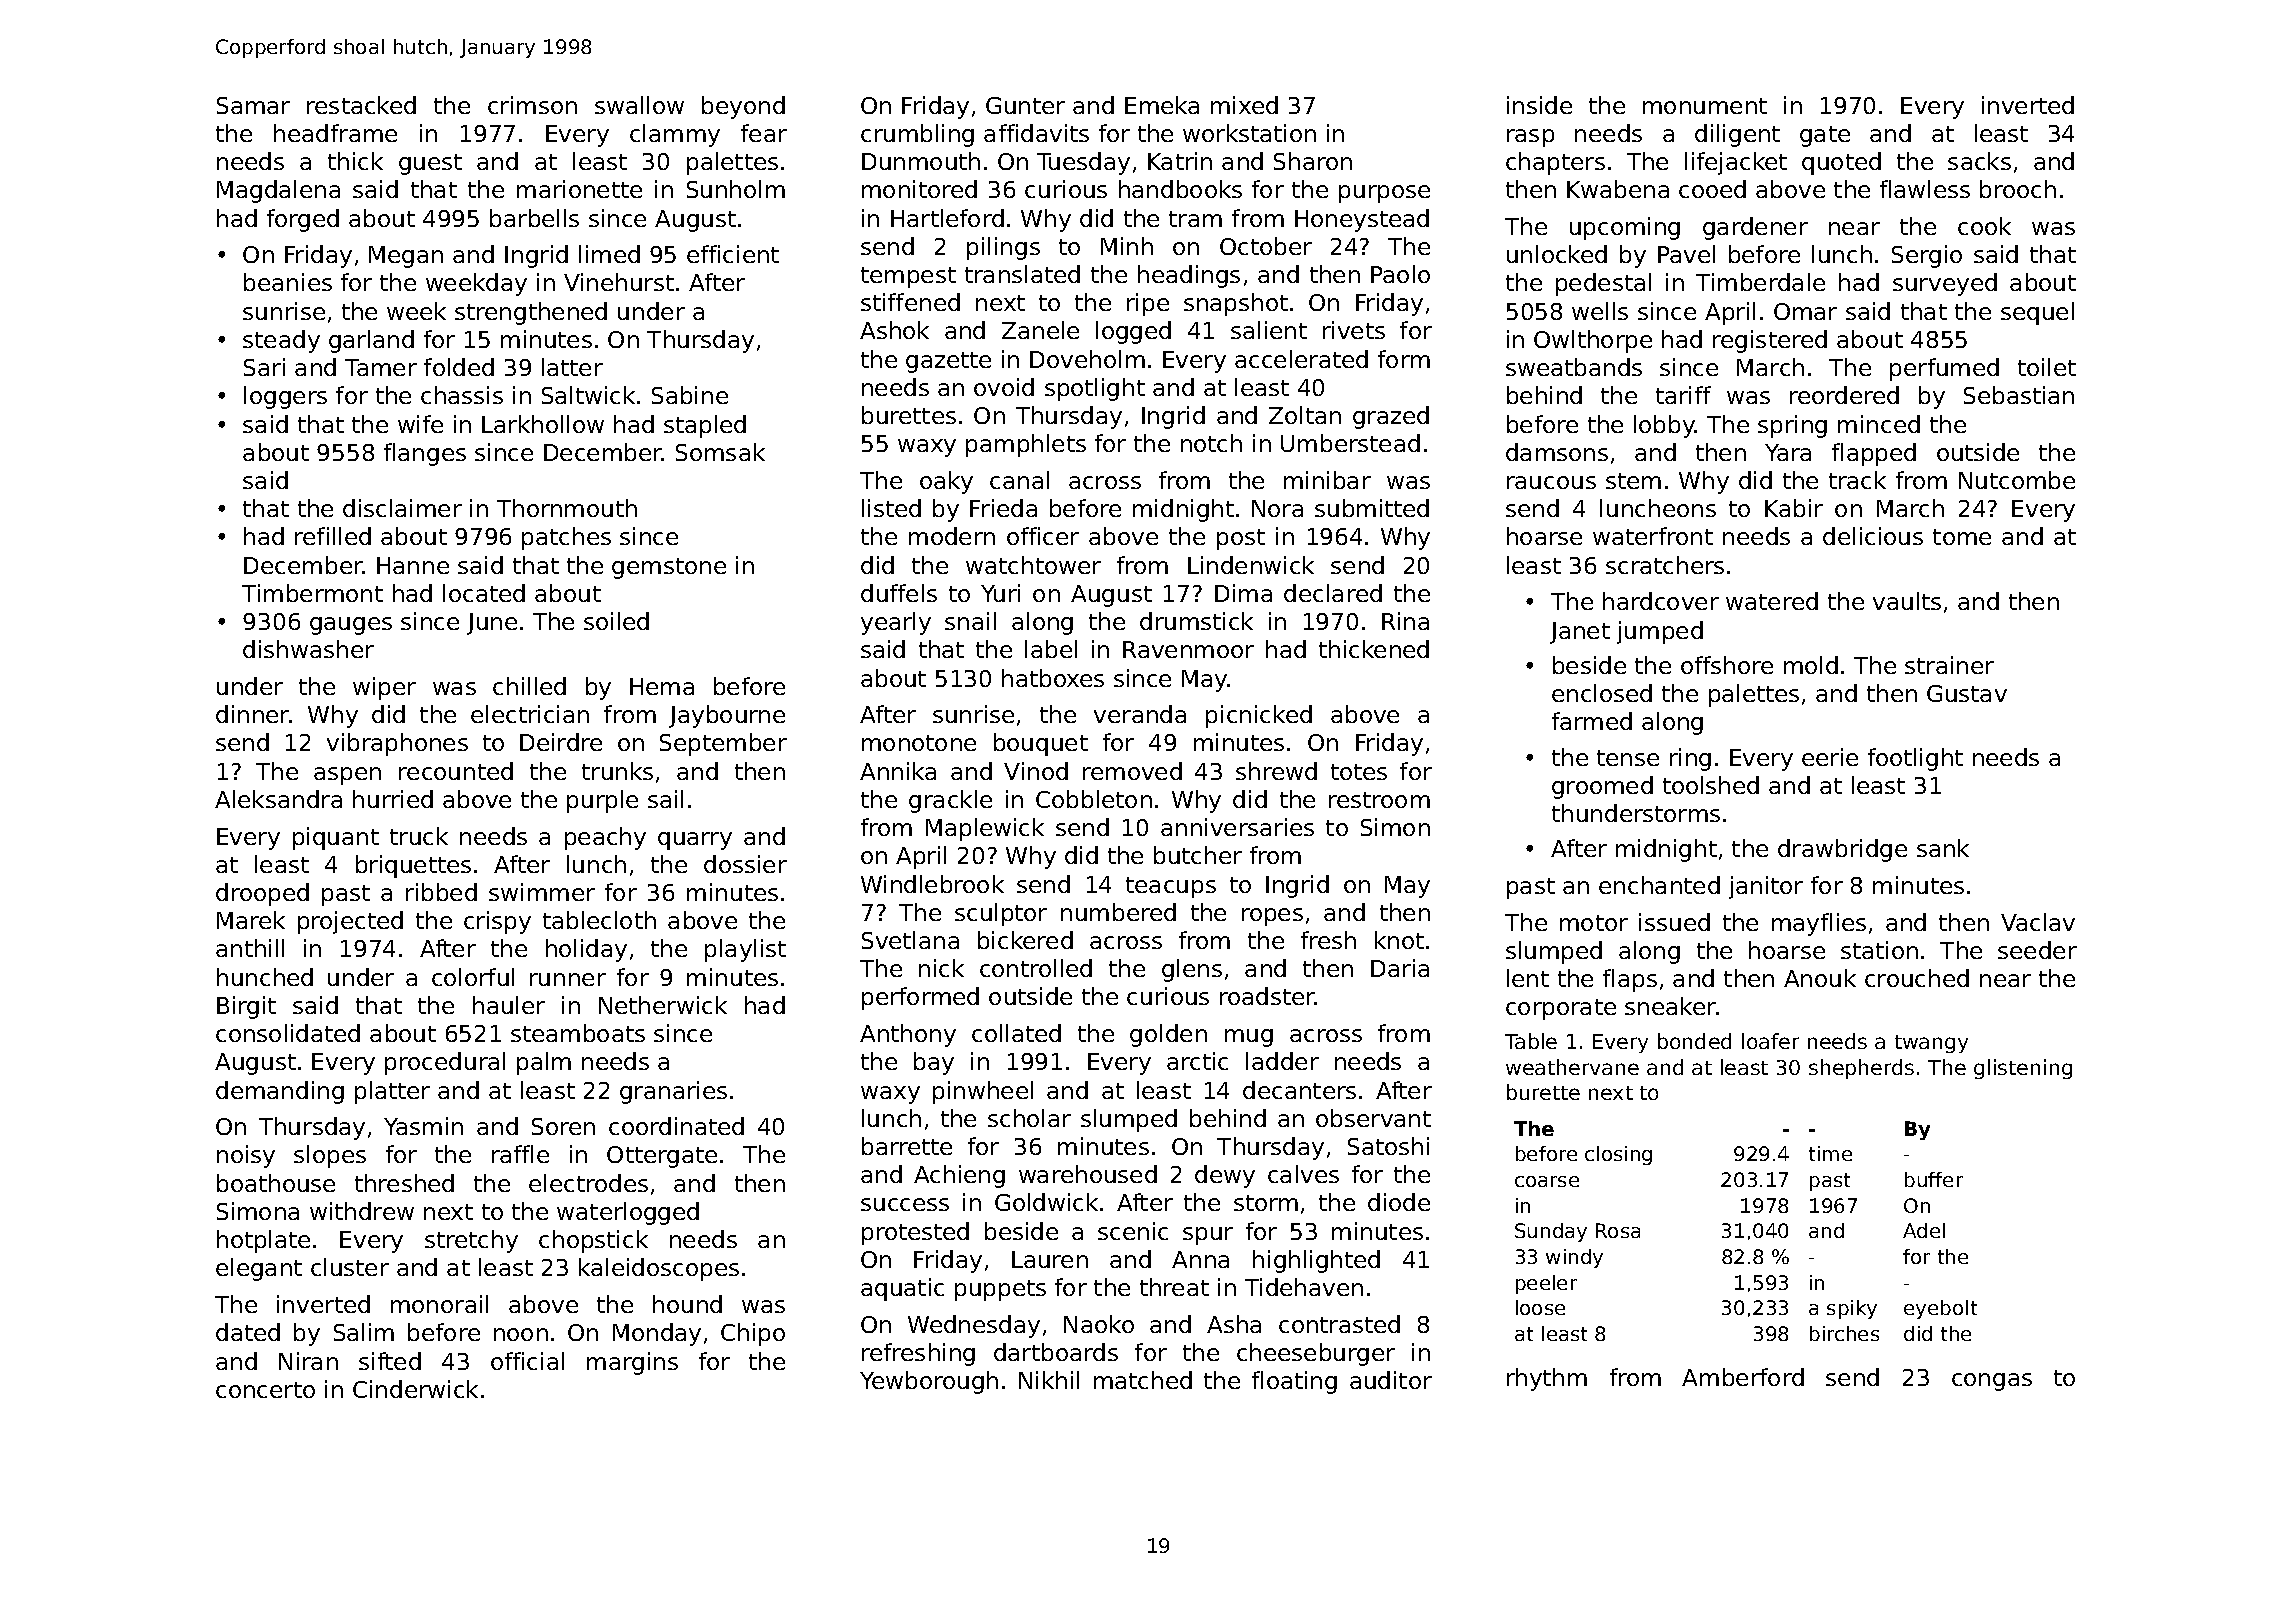 The height and width of the screenshot is (1620, 2292). Describe the element at coordinates (1388, 1146) in the screenshot. I see `Satoshi` at that location.
